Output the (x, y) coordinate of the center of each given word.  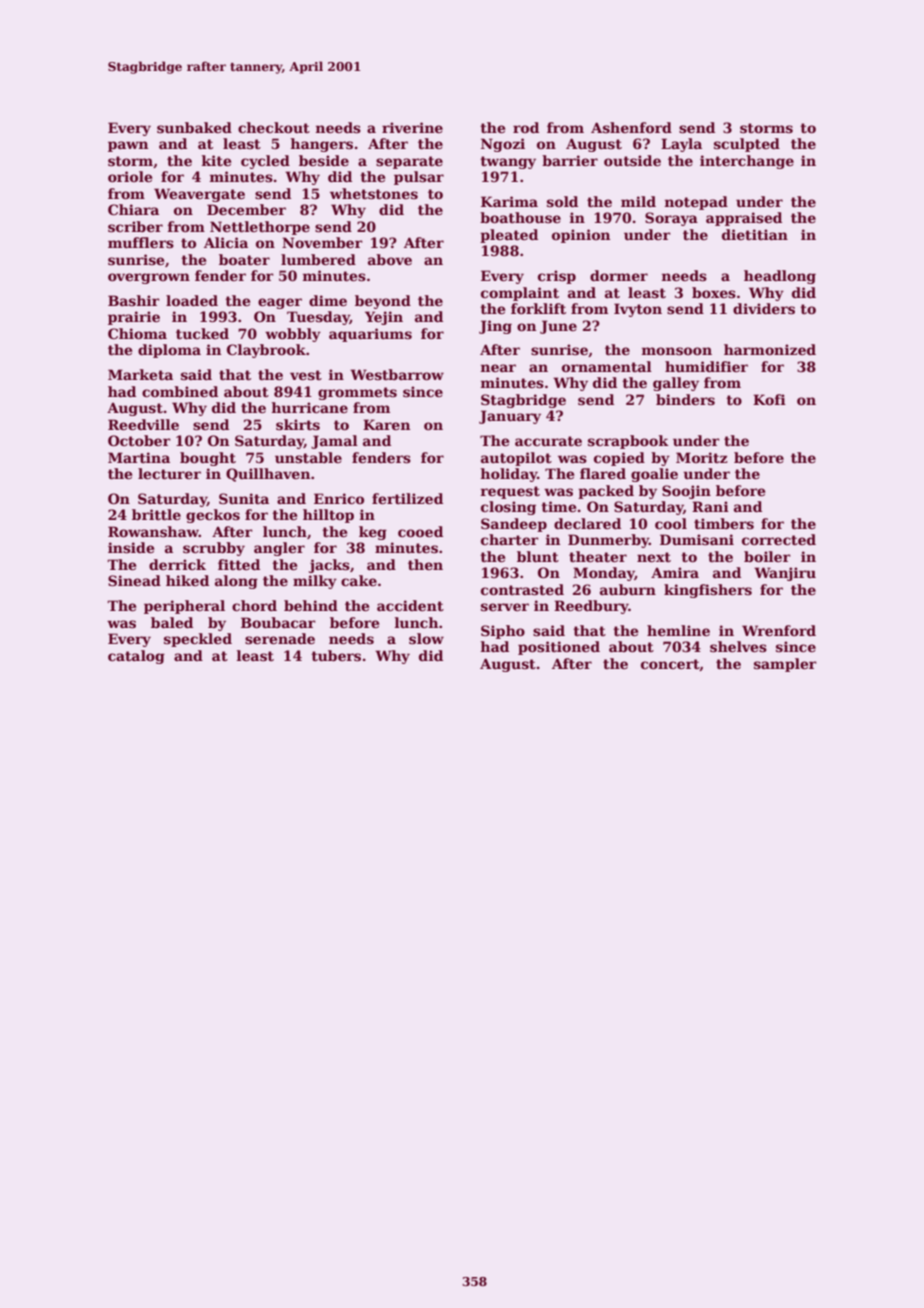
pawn (128, 146)
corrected (779, 539)
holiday (509, 475)
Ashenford (631, 127)
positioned (559, 648)
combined (180, 391)
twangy (508, 162)
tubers (336, 655)
